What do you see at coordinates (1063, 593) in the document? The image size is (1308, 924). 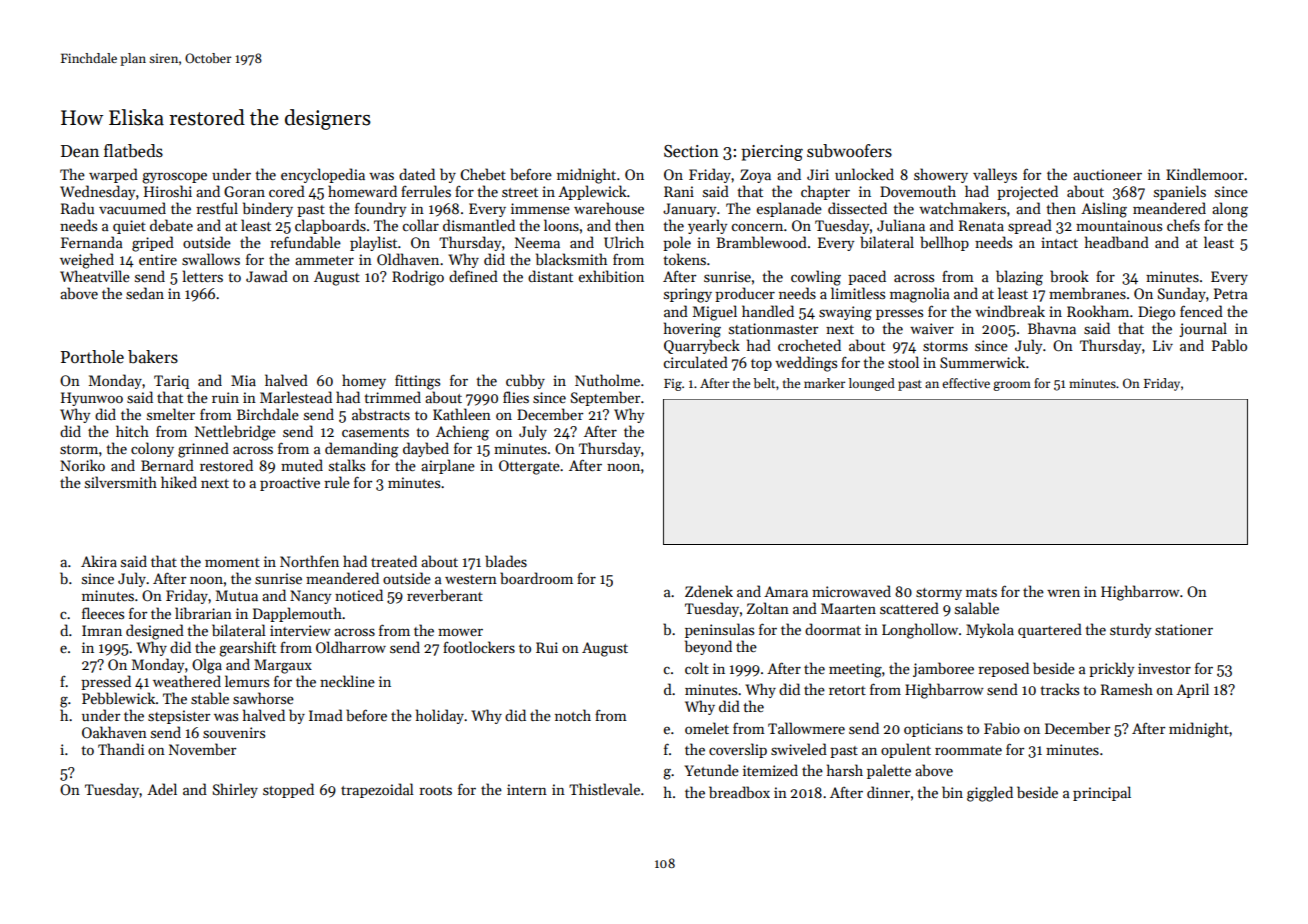 I see `wren` at bounding box center [1063, 593].
